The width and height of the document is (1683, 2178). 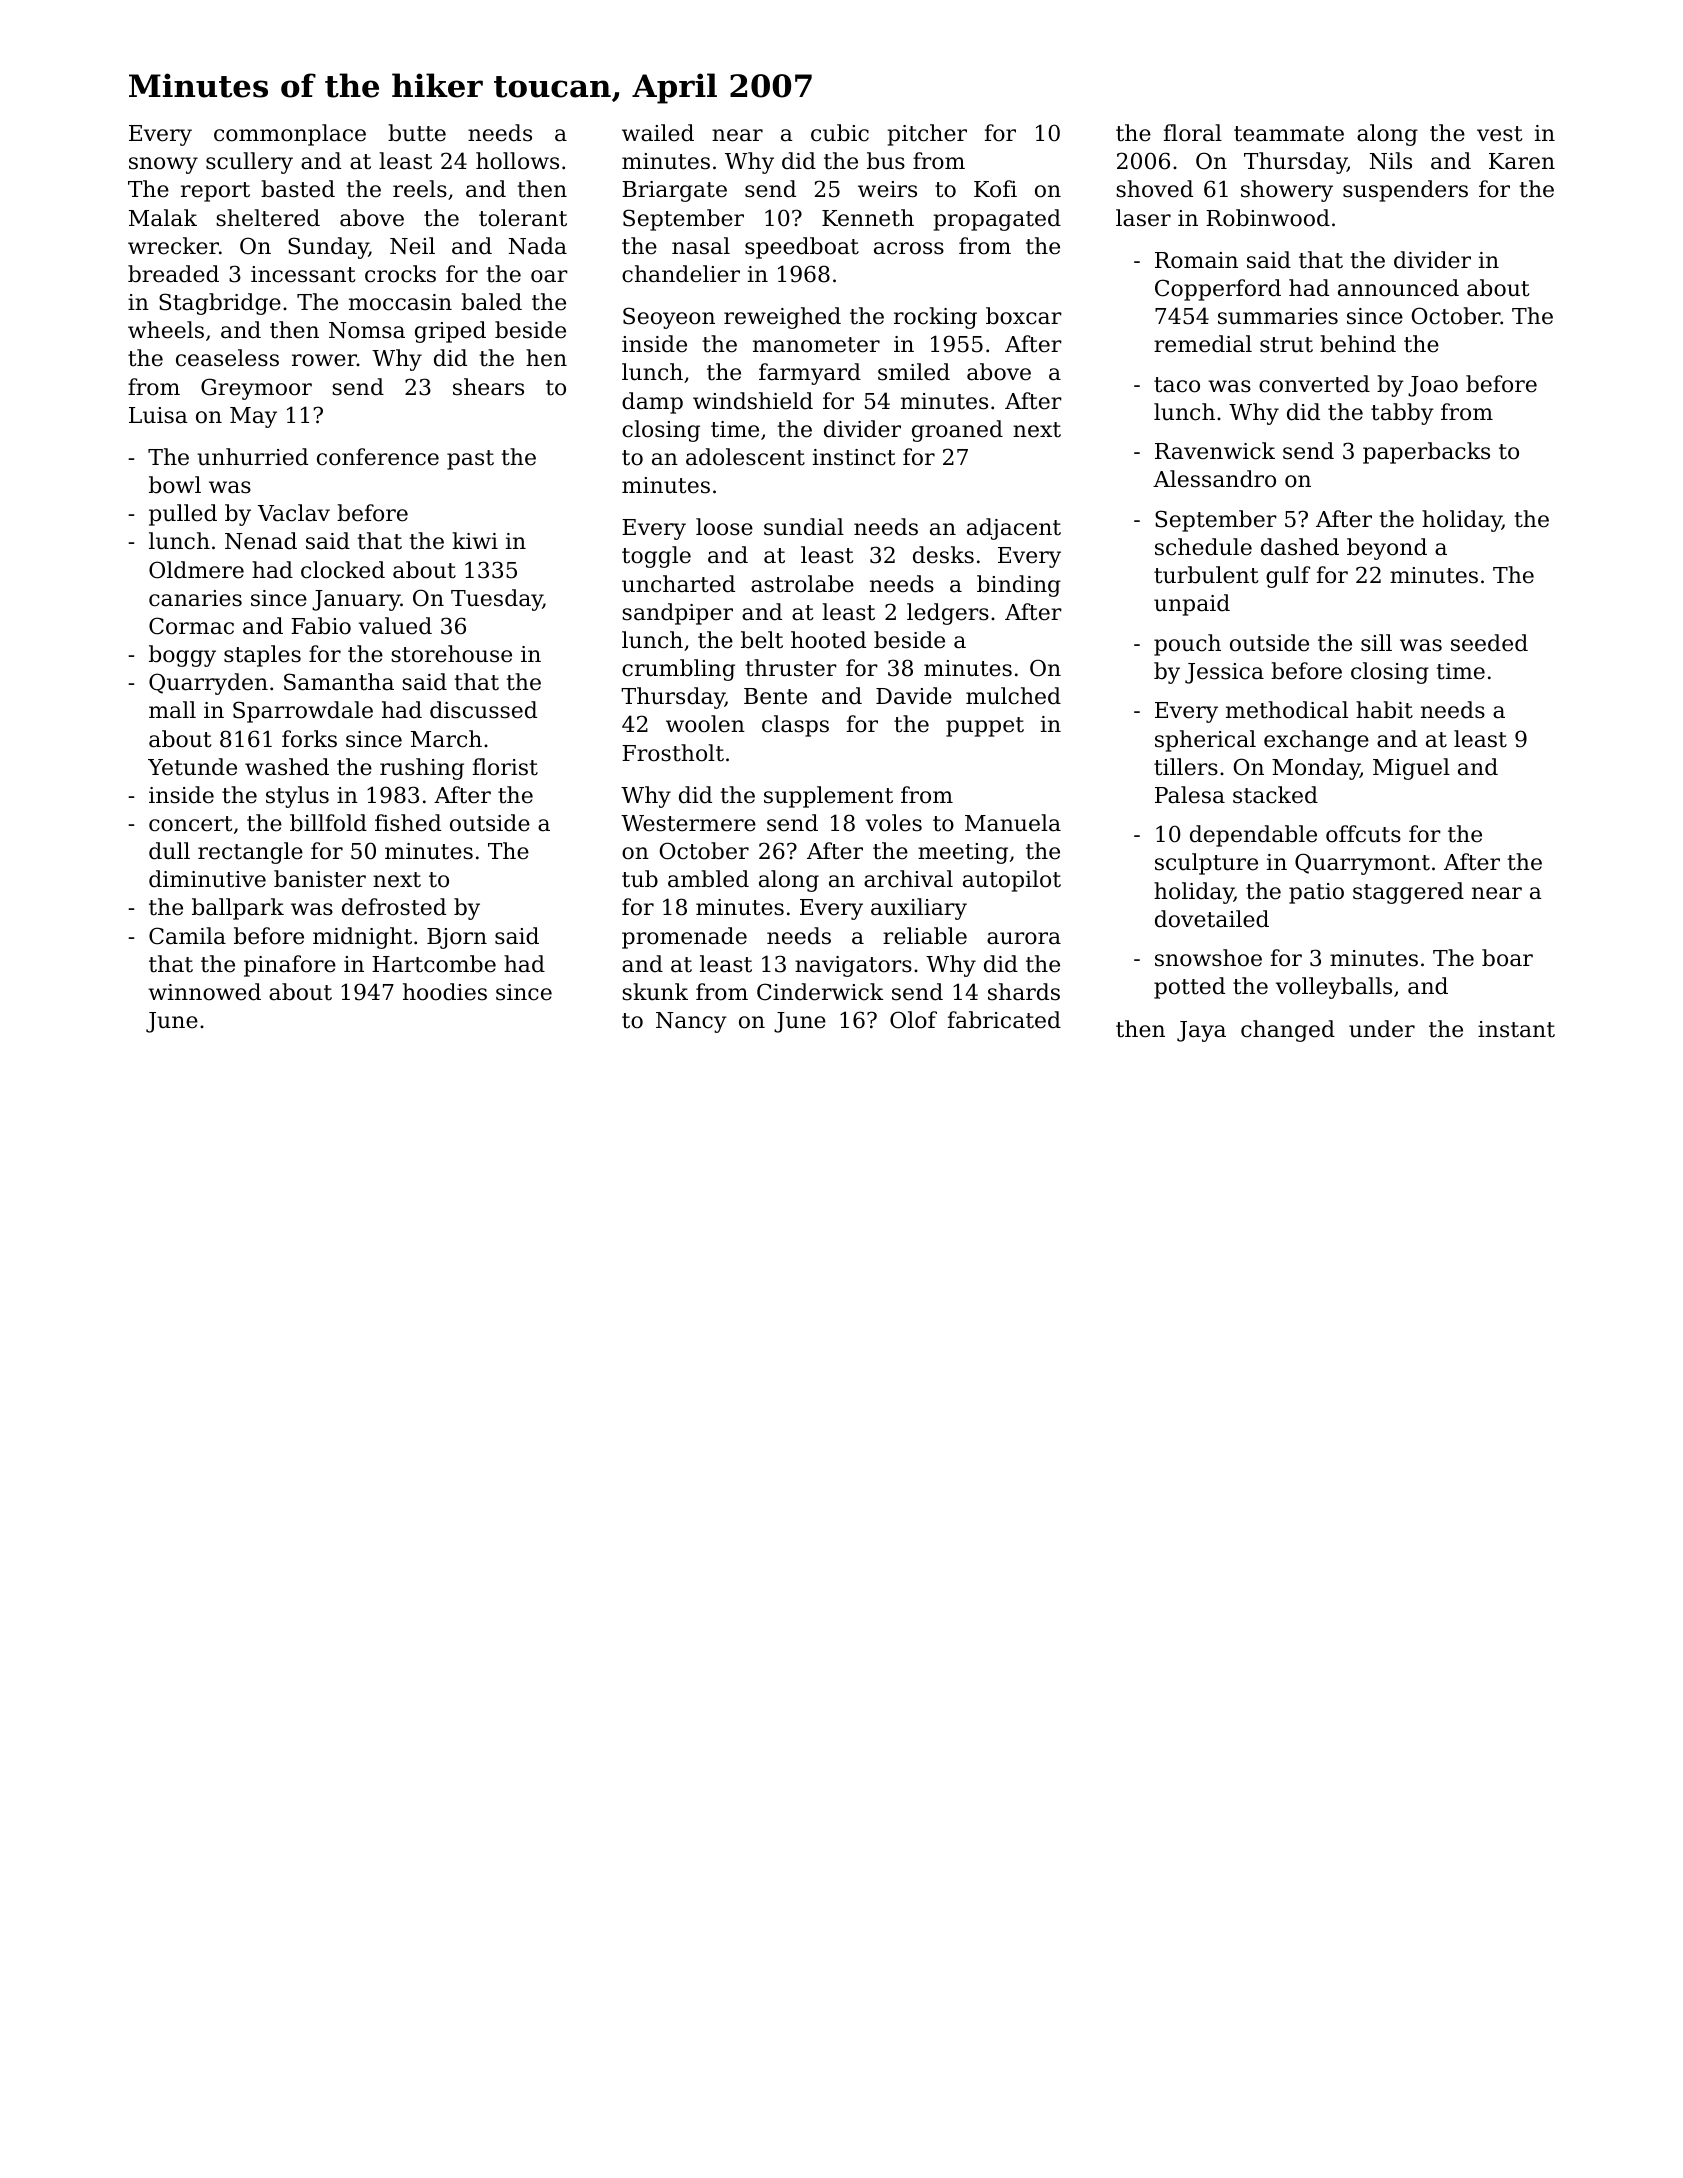 I want to click on floral, so click(x=1193, y=133).
